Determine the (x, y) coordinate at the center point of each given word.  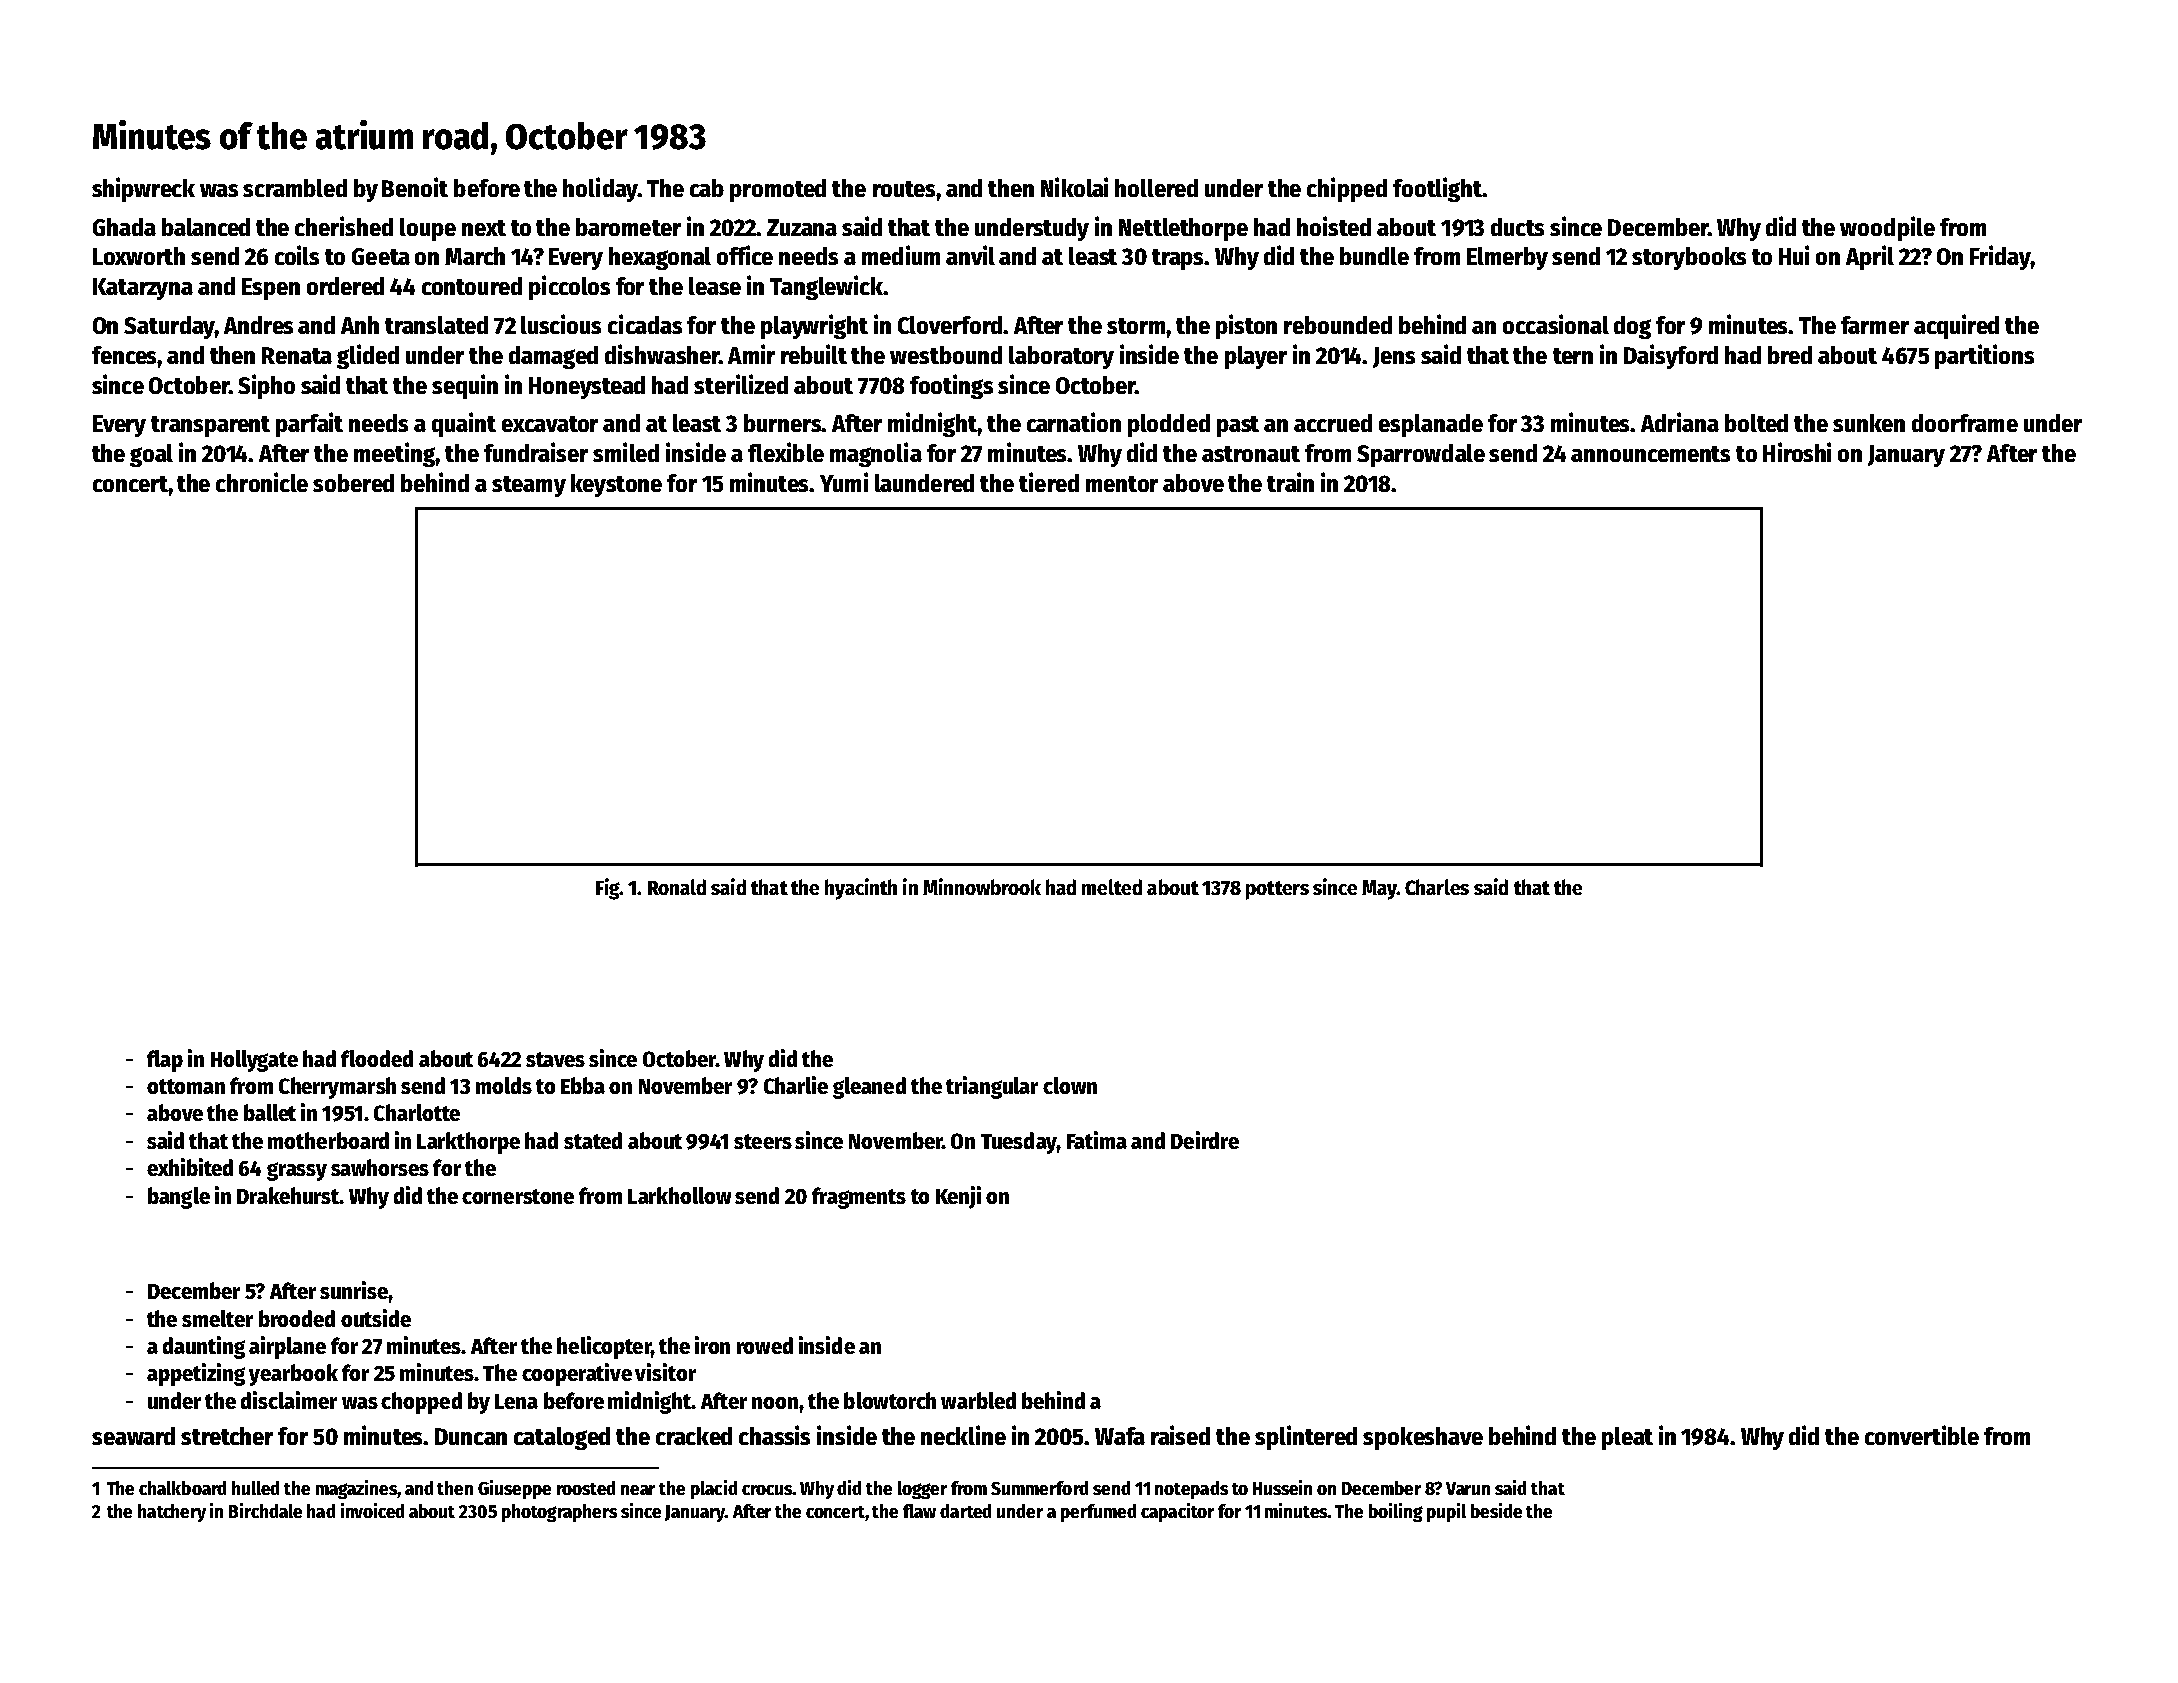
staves (555, 1059)
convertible (1922, 1435)
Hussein (1282, 1487)
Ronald (677, 887)
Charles (1437, 887)
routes (904, 189)
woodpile (1887, 228)
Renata (297, 355)
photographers (559, 1513)
